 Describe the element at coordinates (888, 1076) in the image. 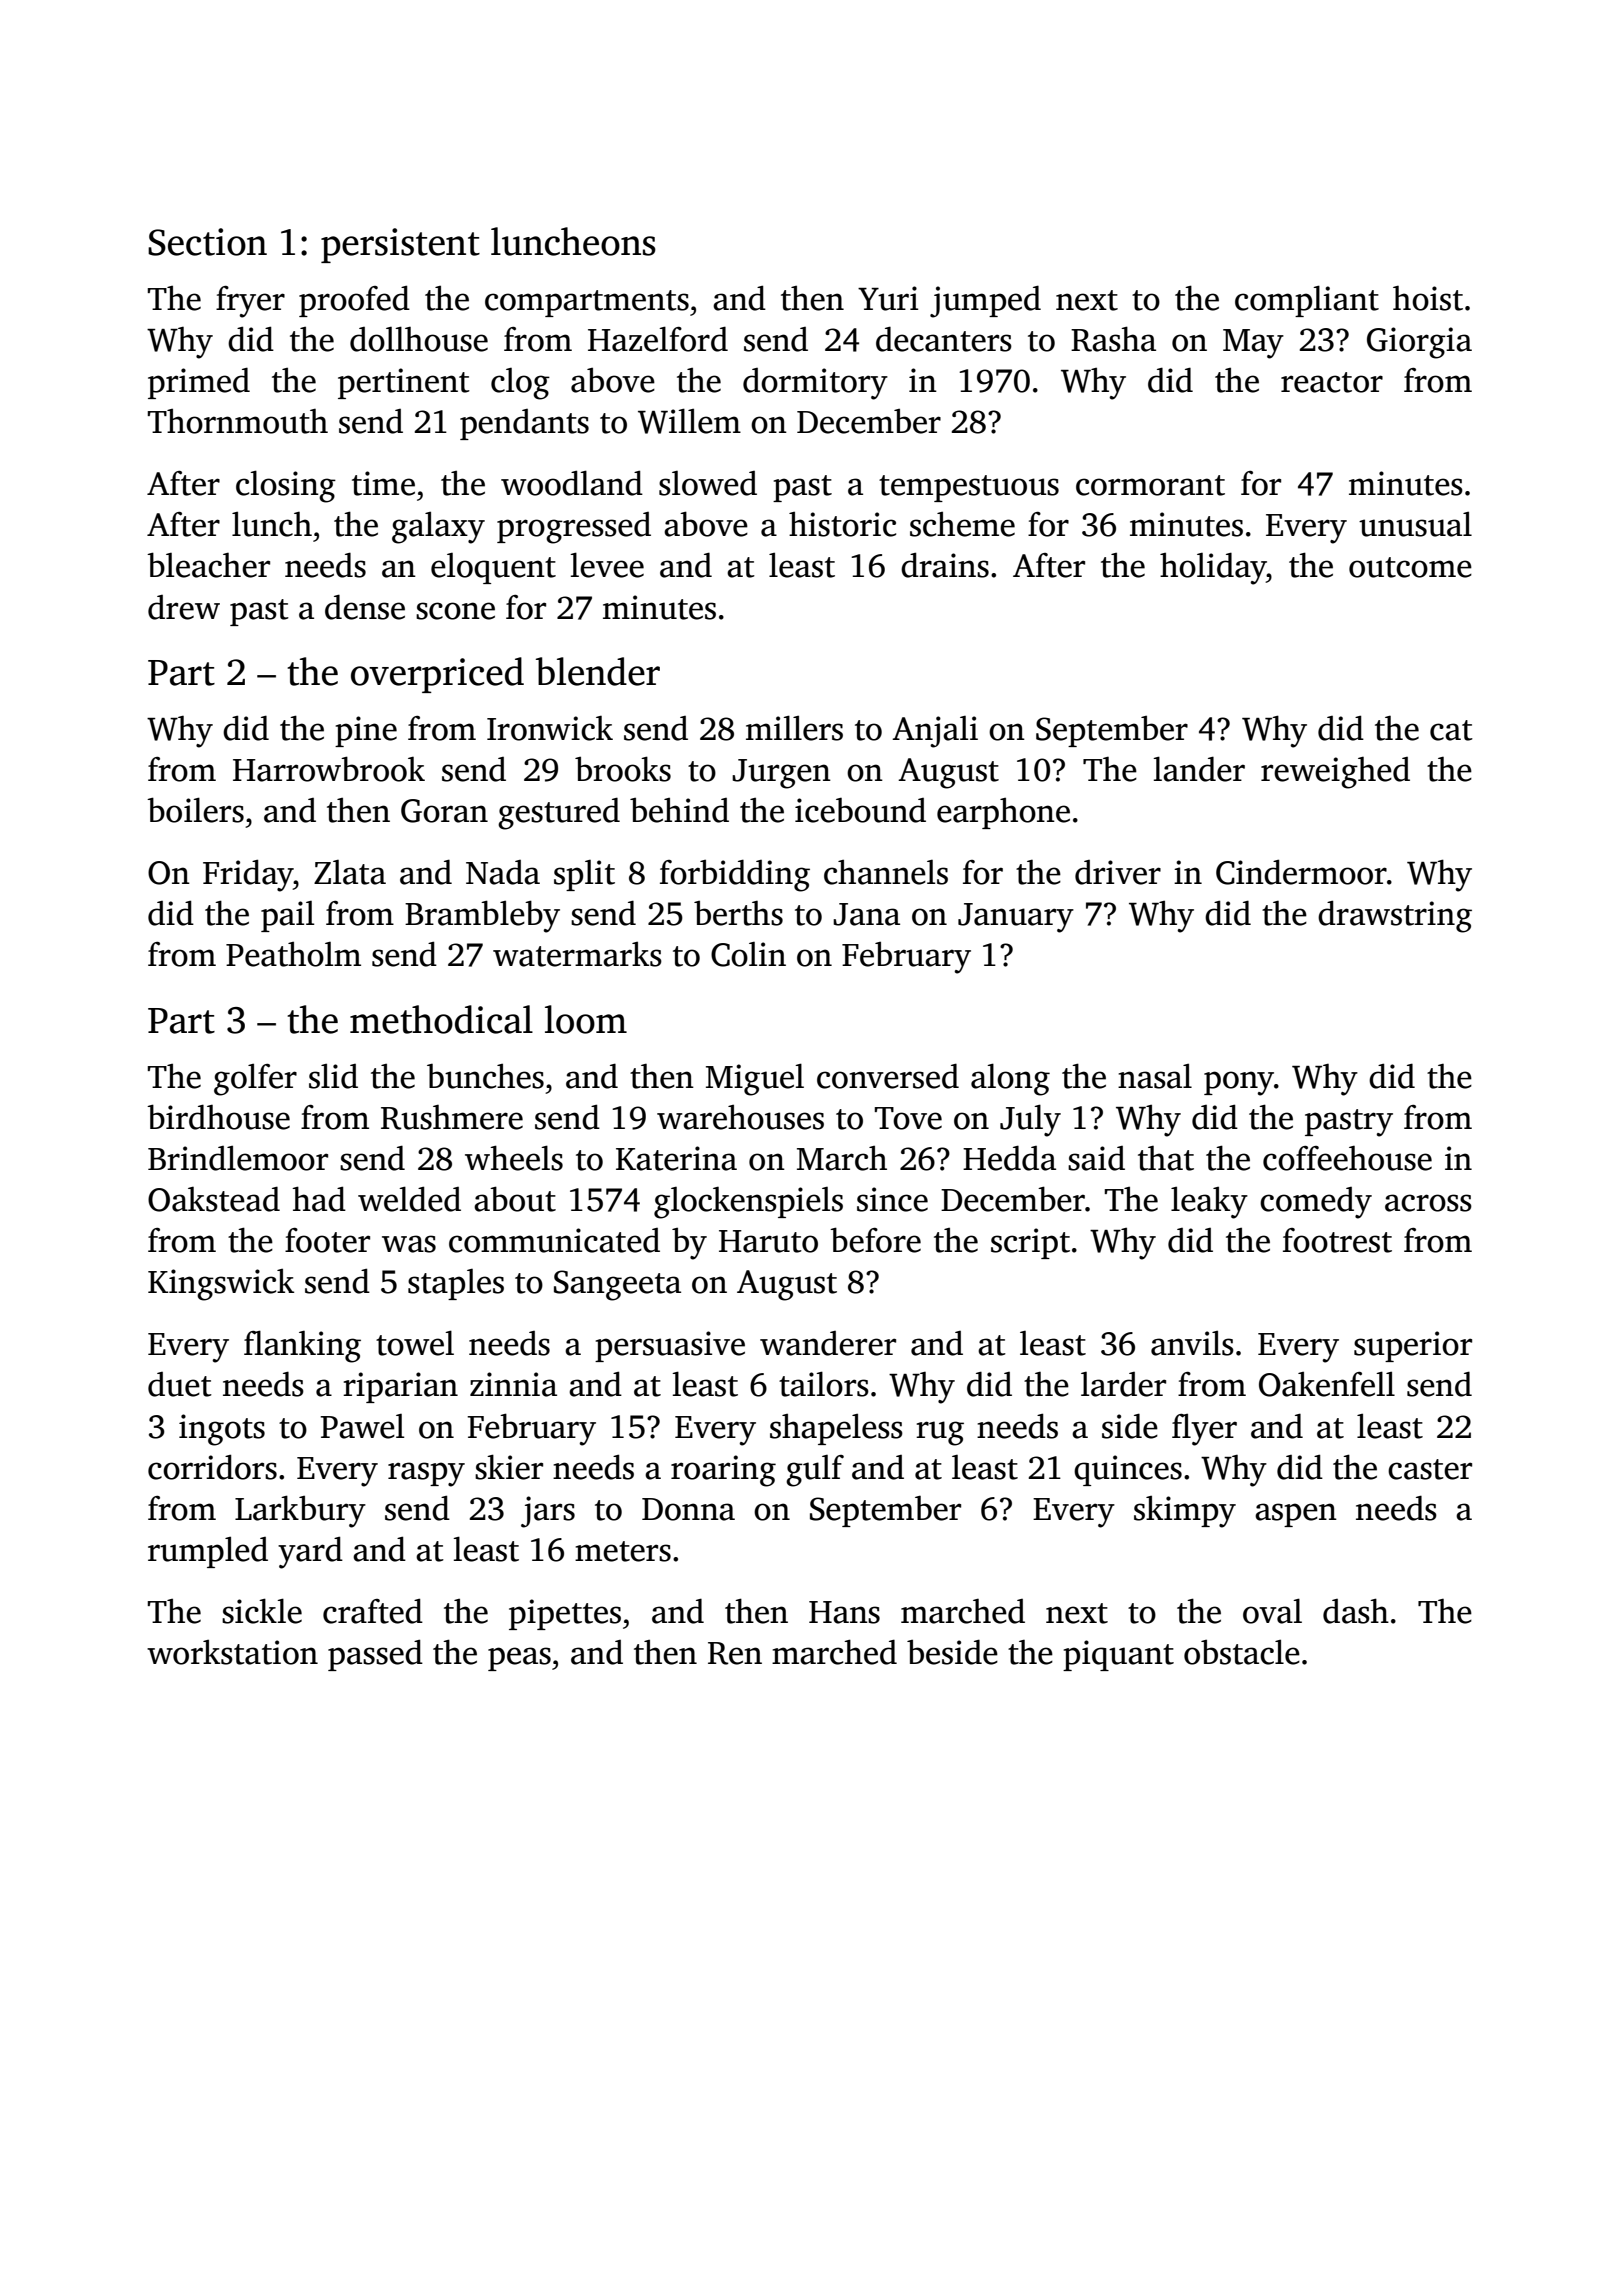

I see `conversed` at that location.
